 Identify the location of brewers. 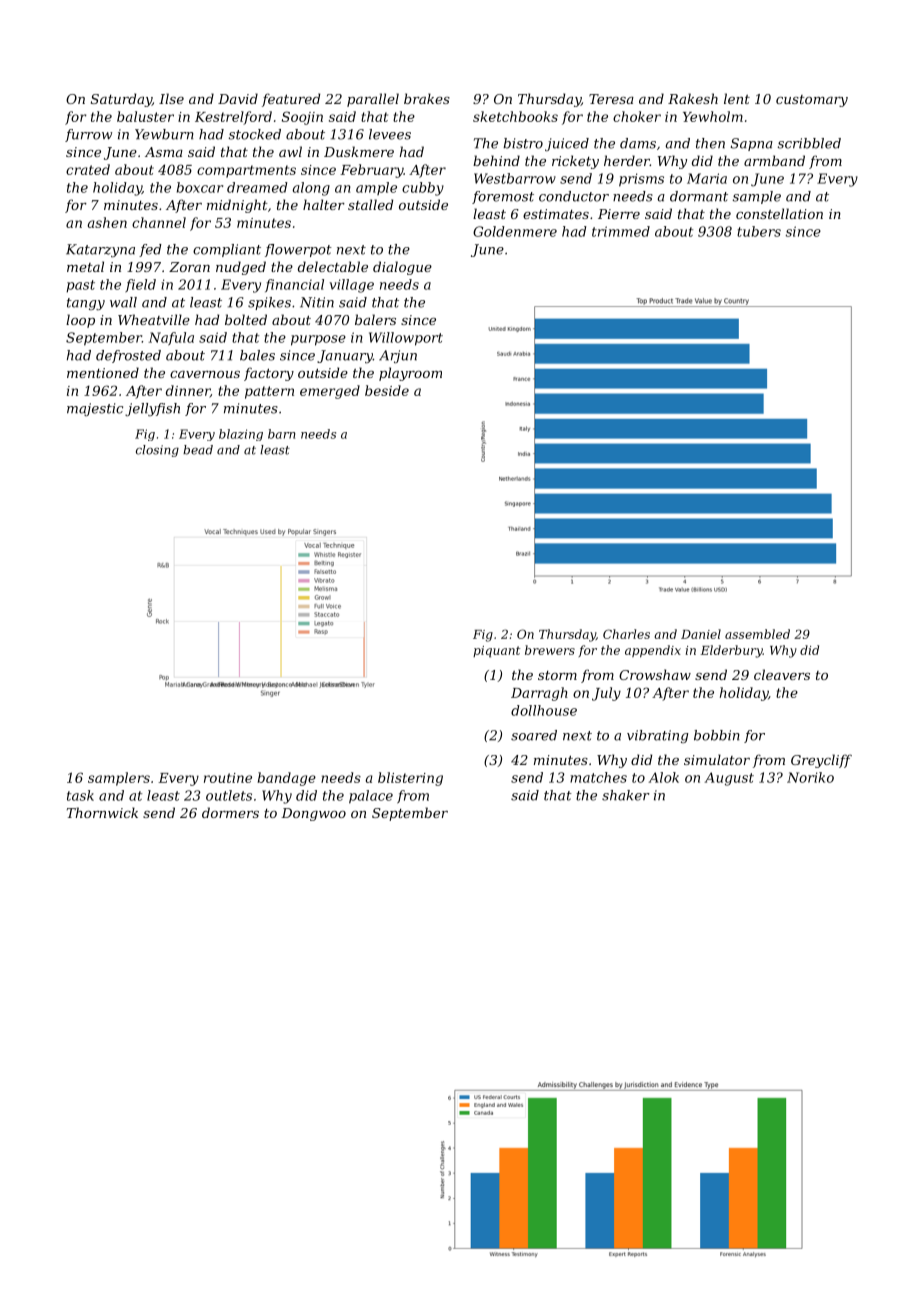
(550, 650).
